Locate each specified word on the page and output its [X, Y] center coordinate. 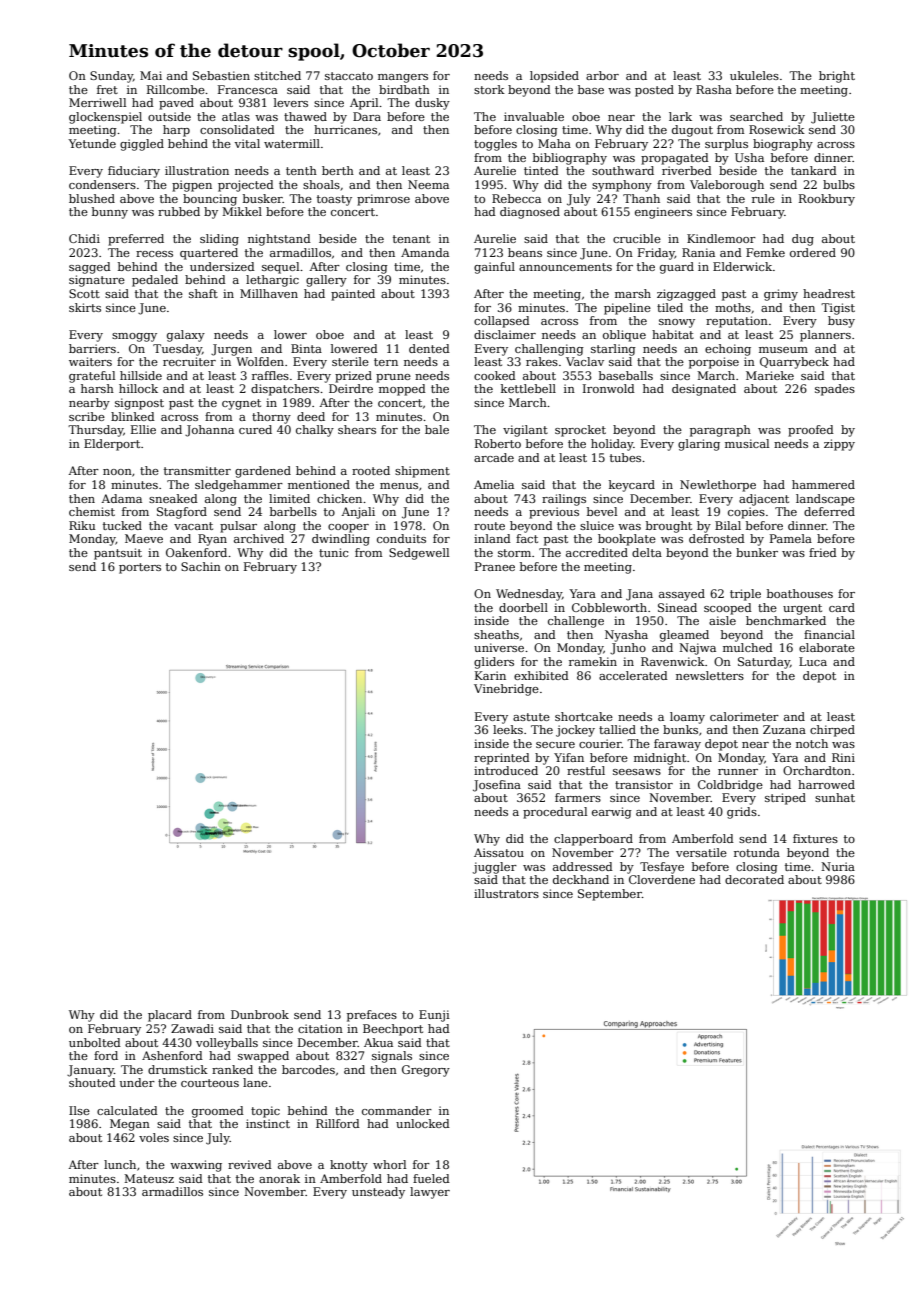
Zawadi [192, 1028]
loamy [687, 718]
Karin [490, 675]
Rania [698, 252]
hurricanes [345, 129]
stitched [277, 75]
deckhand [581, 879]
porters [140, 568]
